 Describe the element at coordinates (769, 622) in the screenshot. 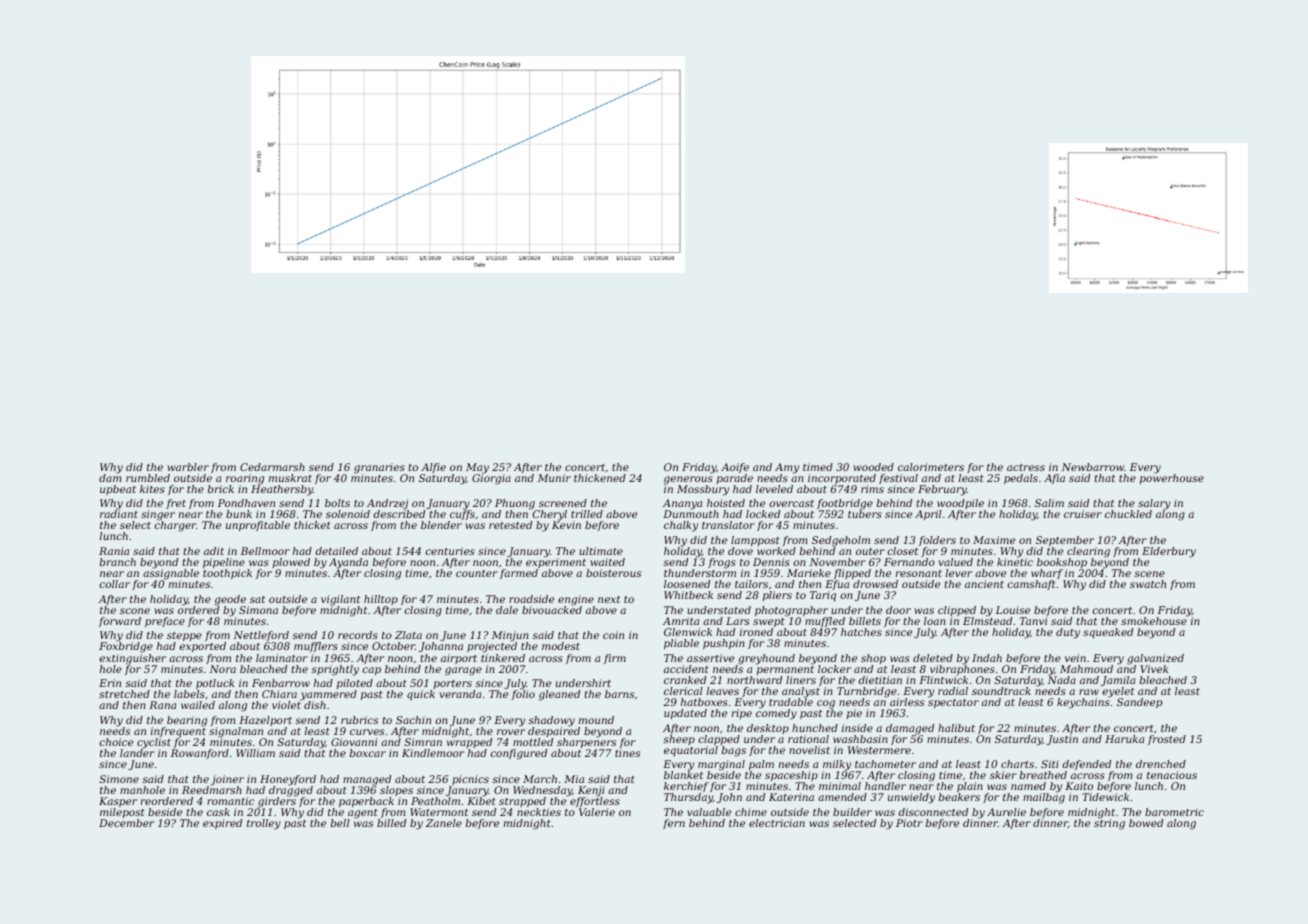

I see `swept` at that location.
